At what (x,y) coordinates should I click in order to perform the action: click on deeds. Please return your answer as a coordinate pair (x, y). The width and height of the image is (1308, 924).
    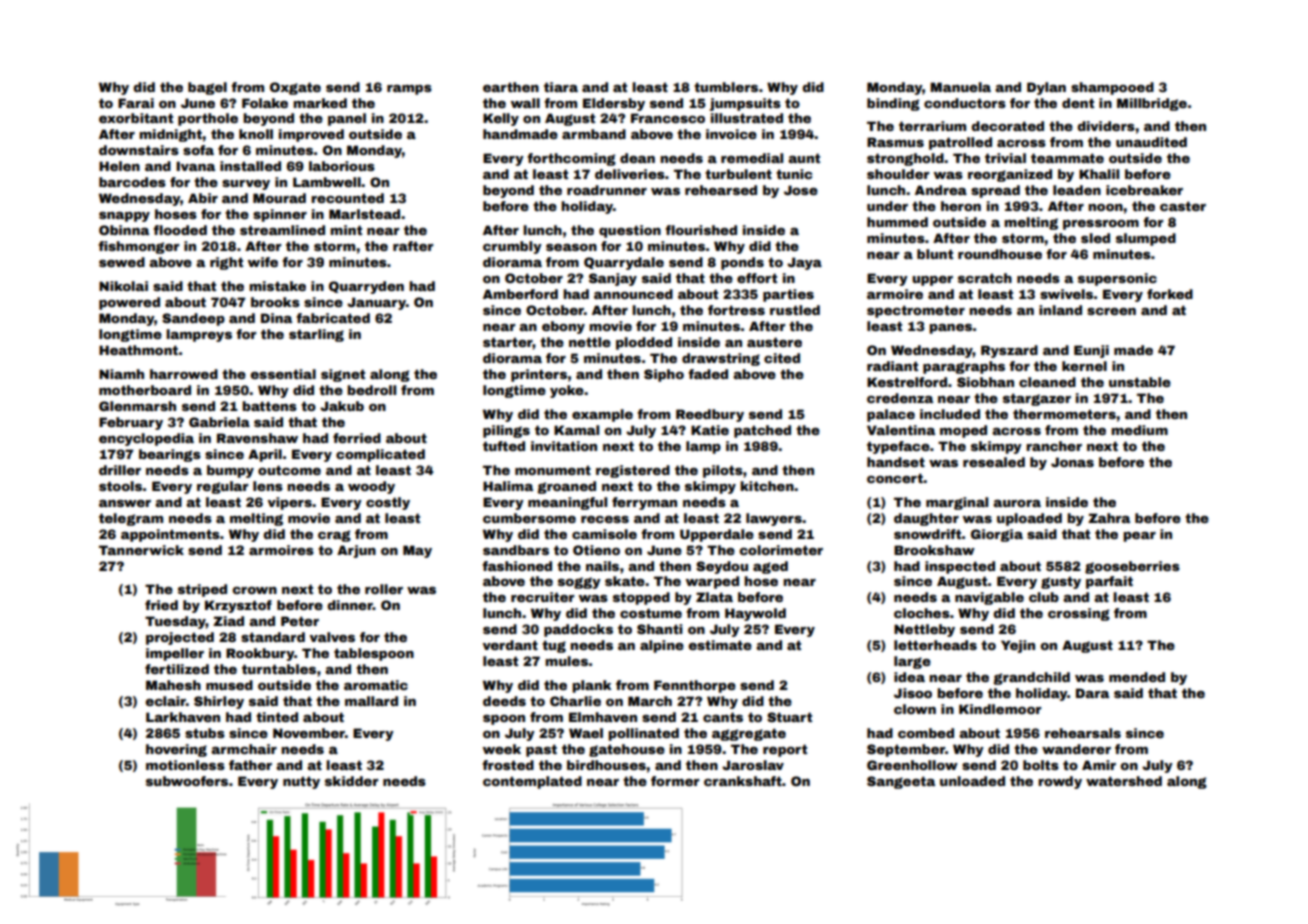
    Looking at the image, I should click on (504, 701).
